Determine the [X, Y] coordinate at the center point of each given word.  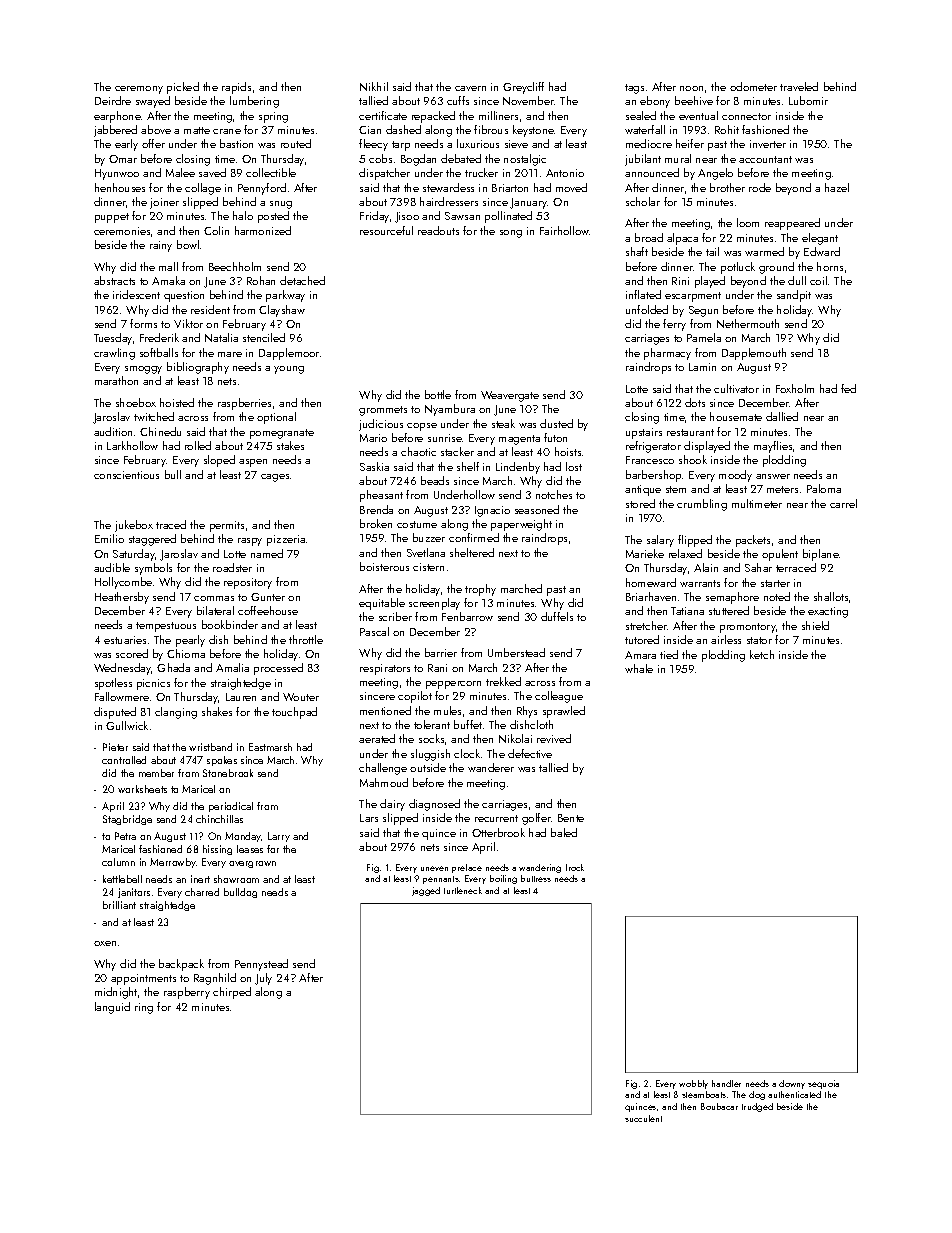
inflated [643, 294]
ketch [762, 654]
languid [112, 1008]
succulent [643, 1118]
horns [830, 266]
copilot [415, 697]
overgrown [252, 864]
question [184, 296]
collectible [271, 172]
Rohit [727, 129]
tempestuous [166, 627]
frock [575, 867]
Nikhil [374, 86]
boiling [503, 879]
